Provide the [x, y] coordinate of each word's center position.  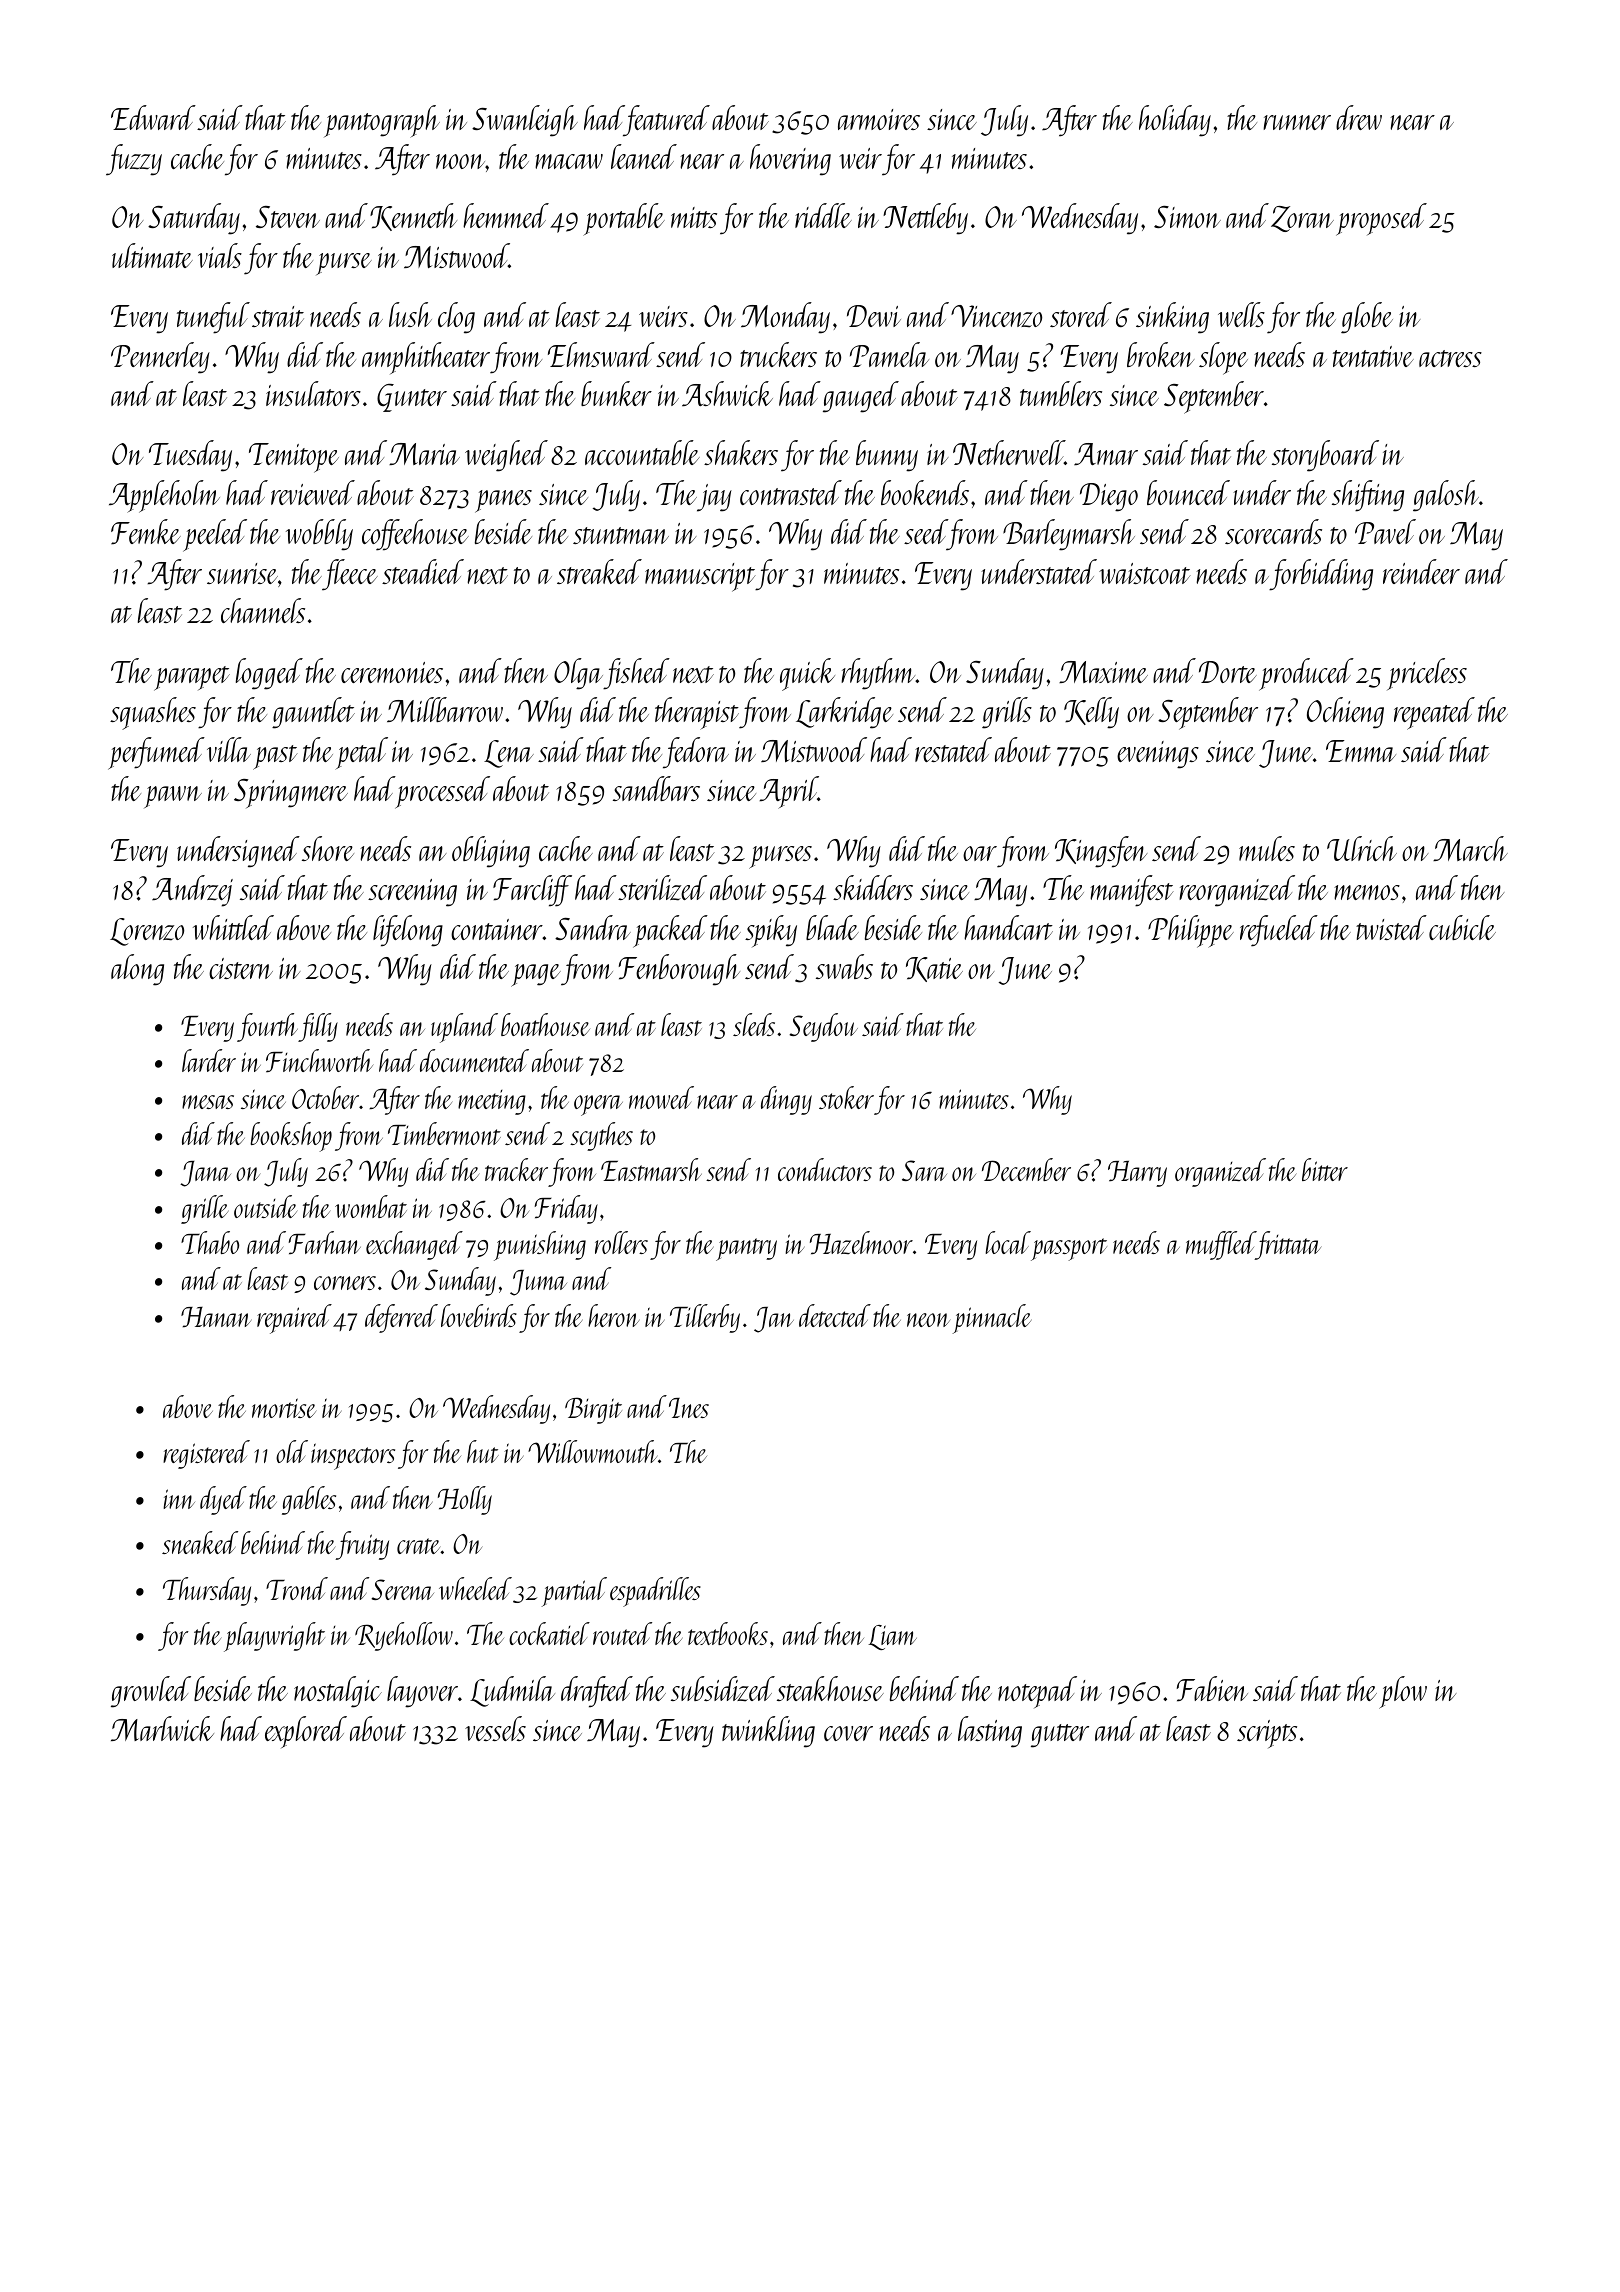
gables [309, 1500]
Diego [1109, 497]
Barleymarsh [1069, 535]
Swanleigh [525, 121]
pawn [173, 797]
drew [1359, 117]
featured [667, 120]
